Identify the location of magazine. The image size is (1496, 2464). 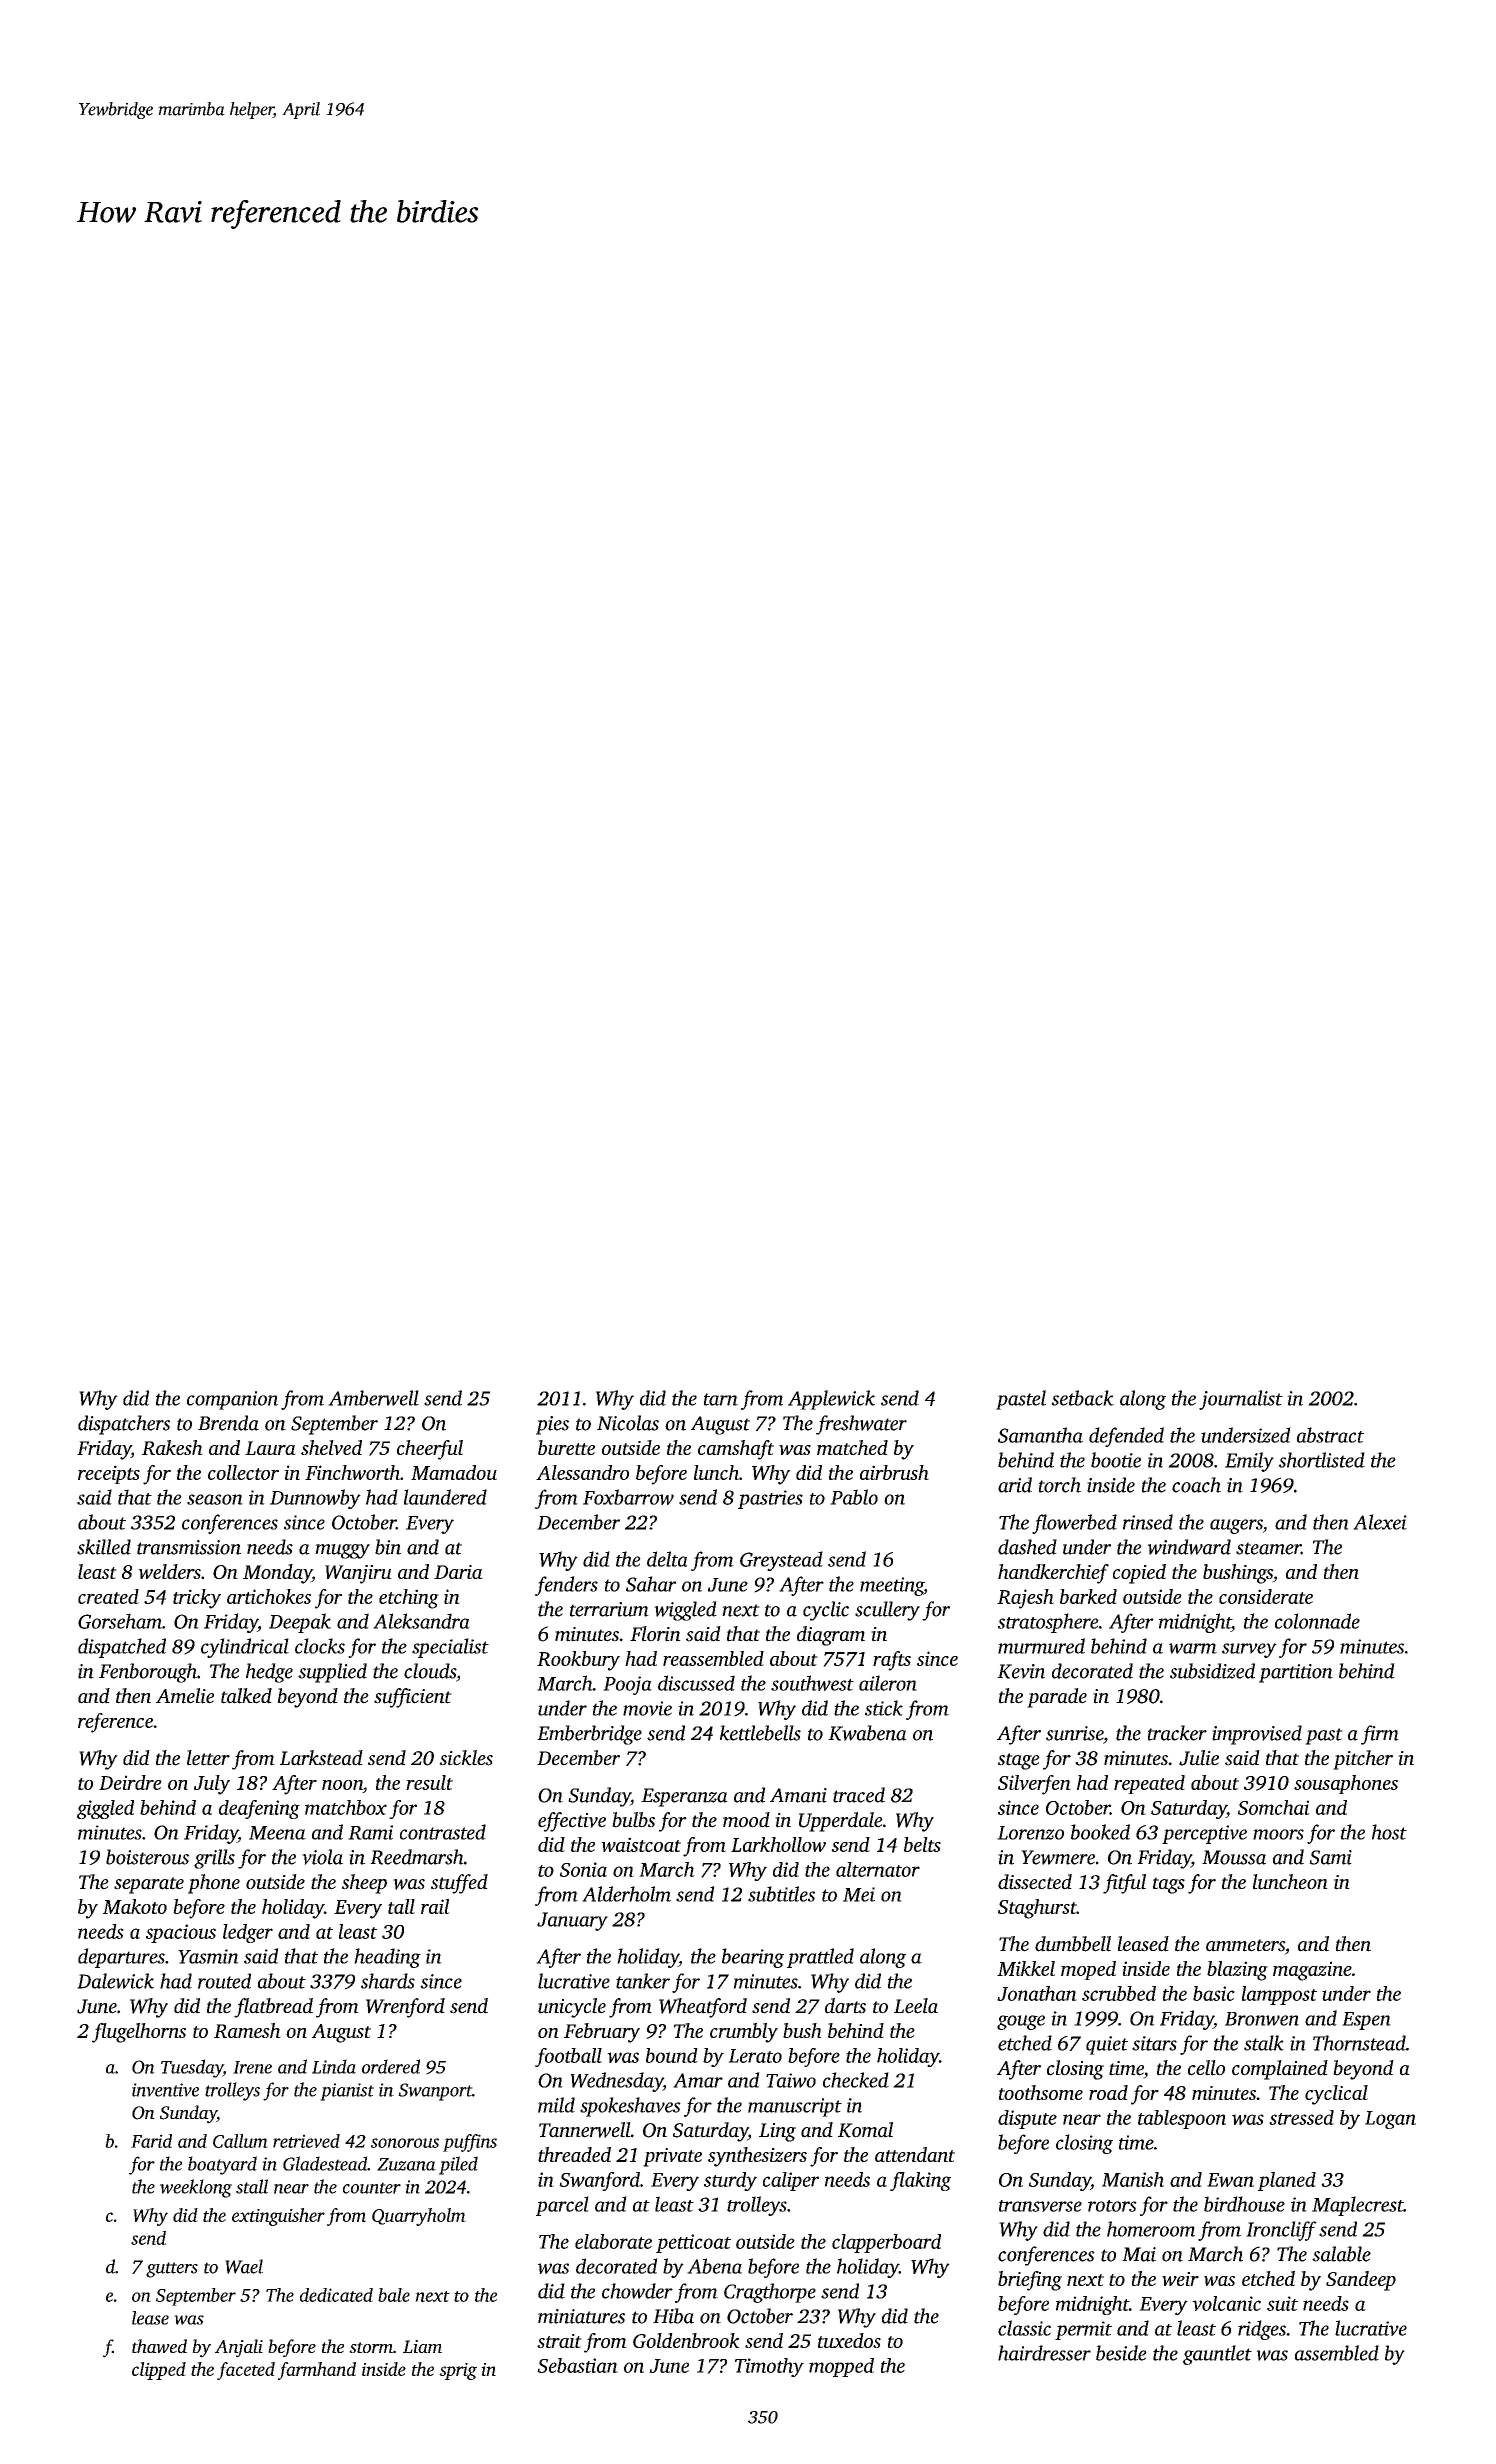
(1312, 1971).
